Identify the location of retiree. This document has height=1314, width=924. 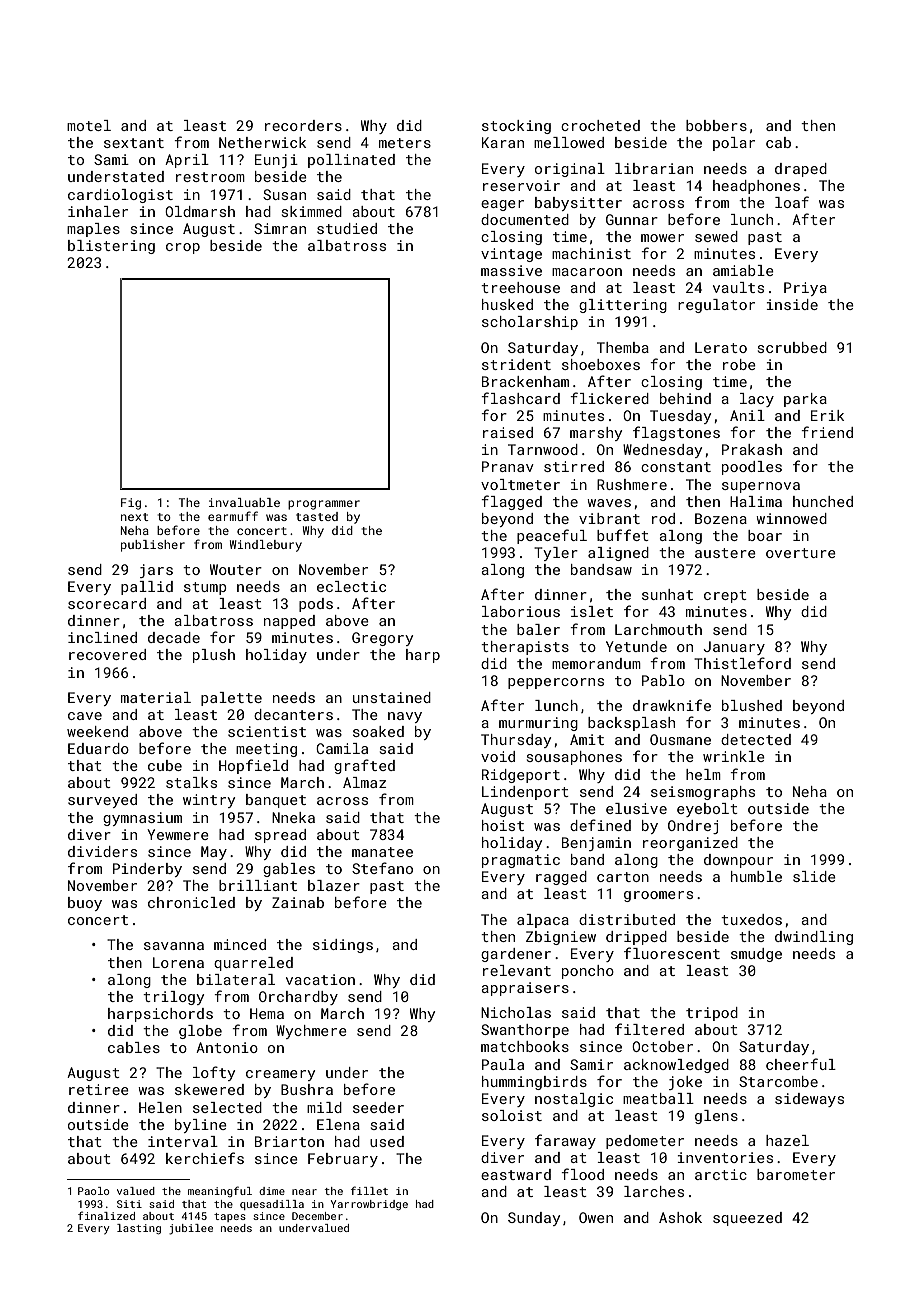
(99, 1089).
